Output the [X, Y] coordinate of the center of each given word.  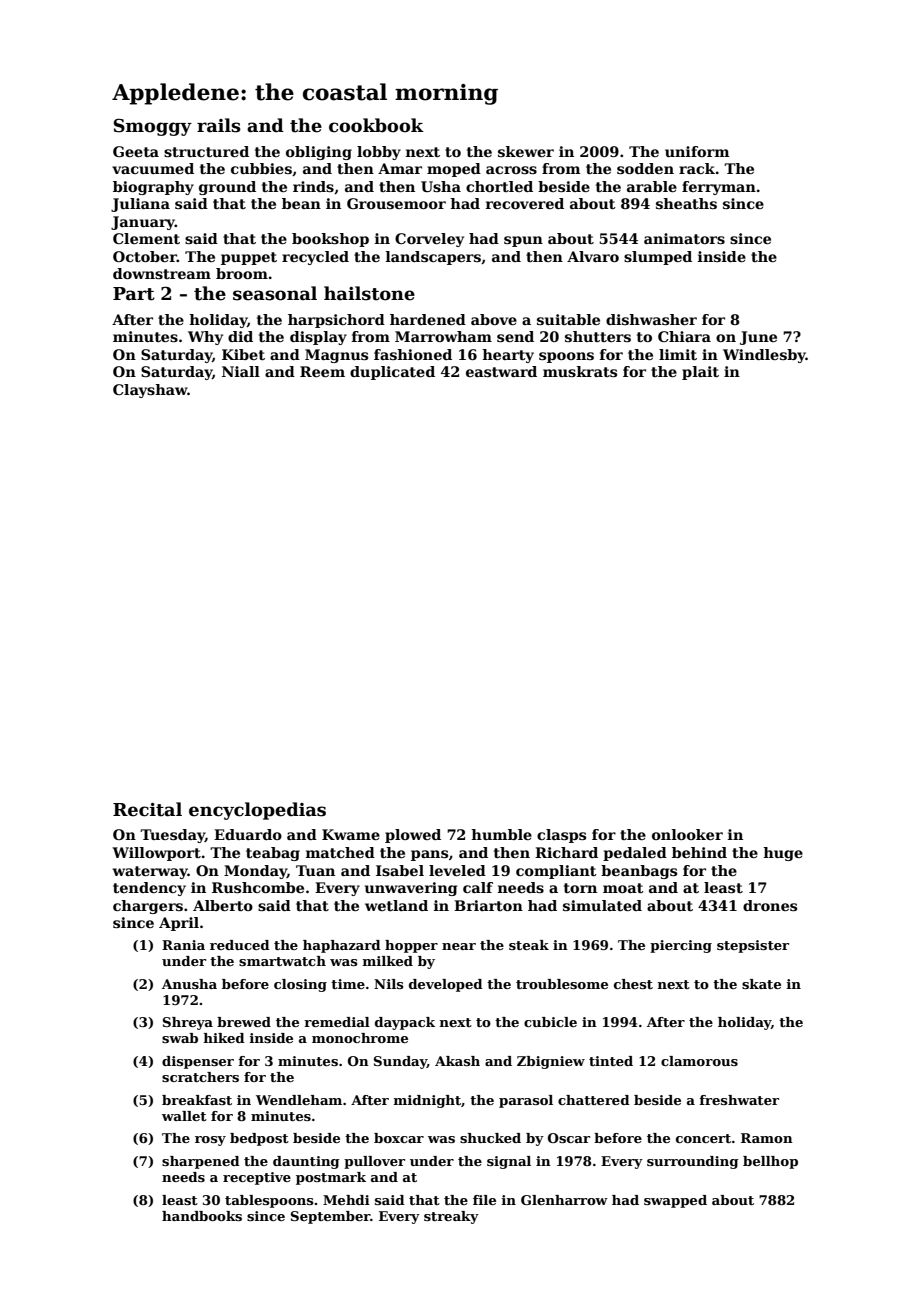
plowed [413, 836]
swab [180, 1038]
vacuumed [153, 168]
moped [454, 170]
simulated [602, 905]
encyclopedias [257, 811]
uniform [697, 151]
